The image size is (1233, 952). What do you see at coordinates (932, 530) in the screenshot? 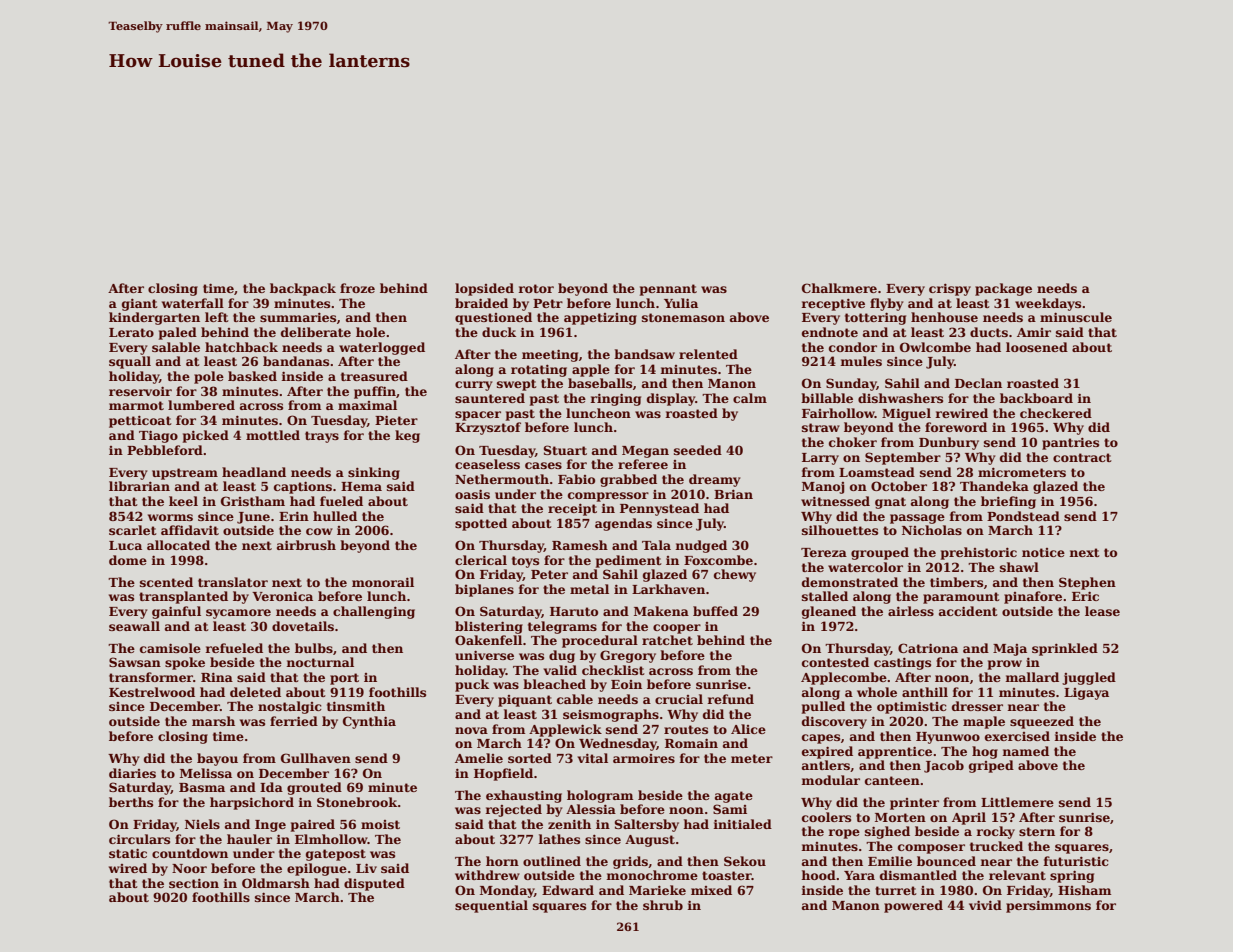
I see `Nicholas` at bounding box center [932, 530].
